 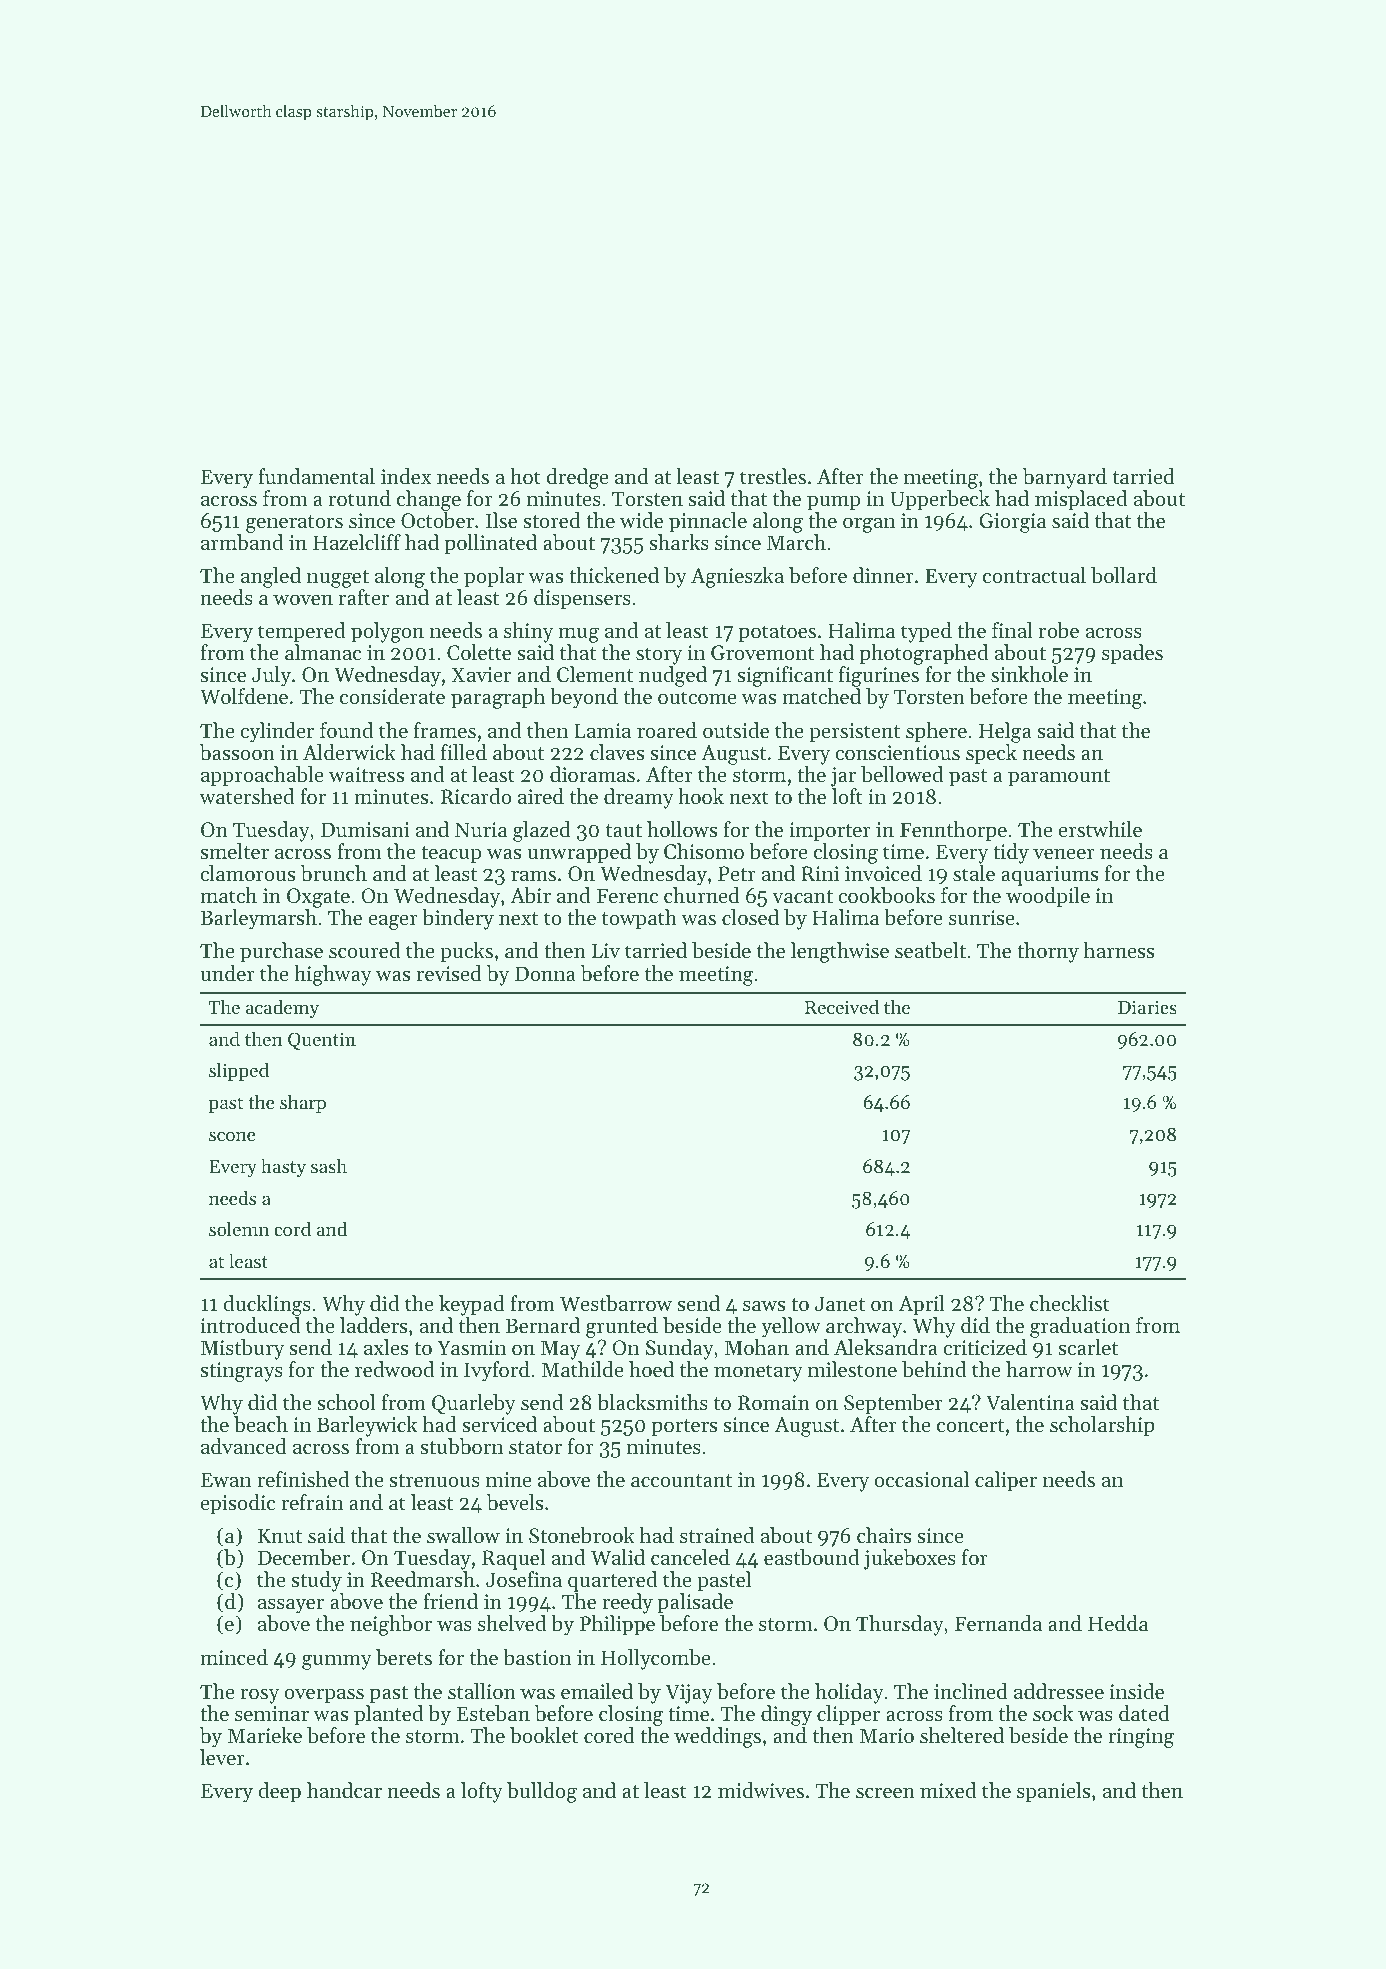 What do you see at coordinates (843, 777) in the document?
I see `jar` at bounding box center [843, 777].
